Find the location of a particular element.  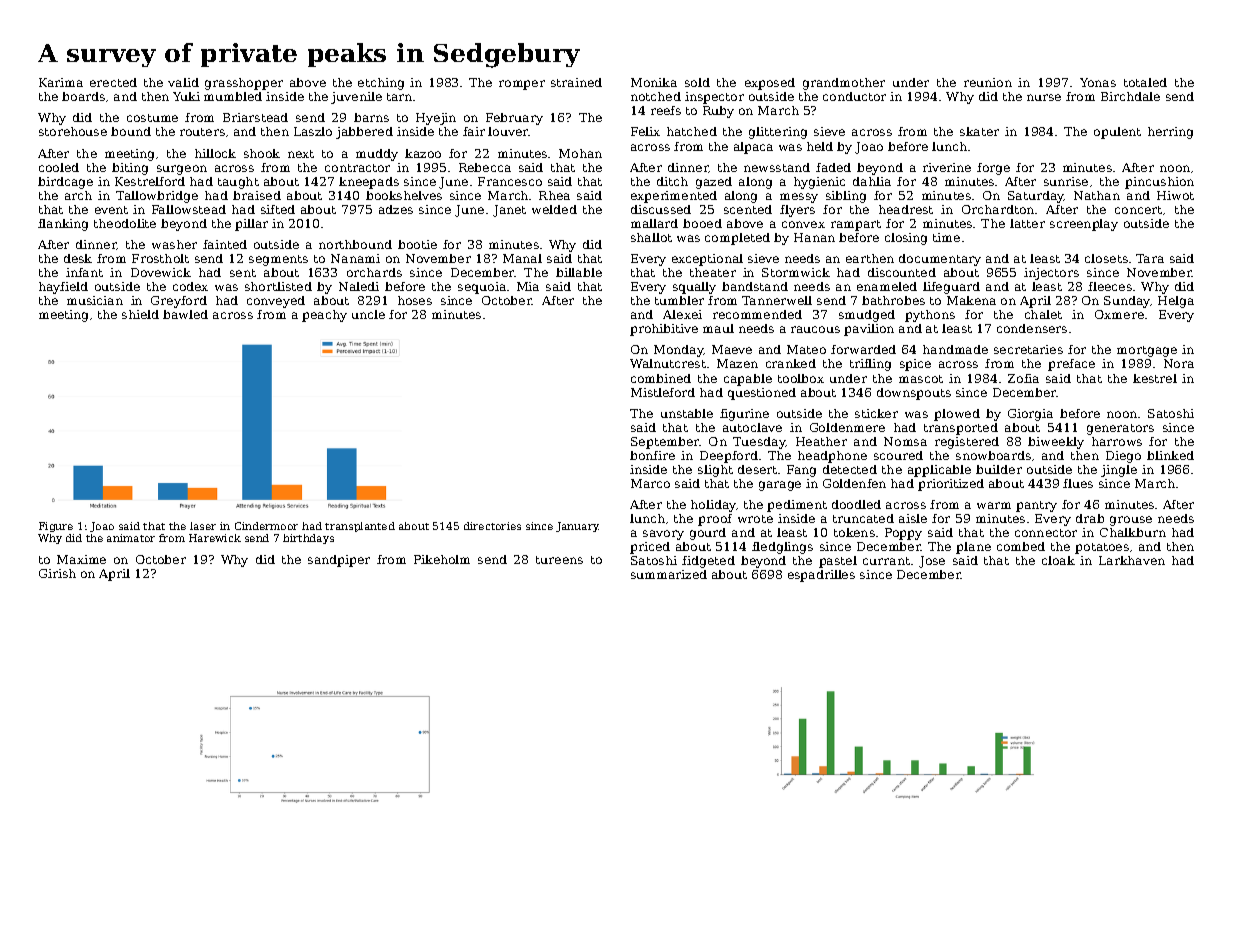

laser is located at coordinates (203, 526).
